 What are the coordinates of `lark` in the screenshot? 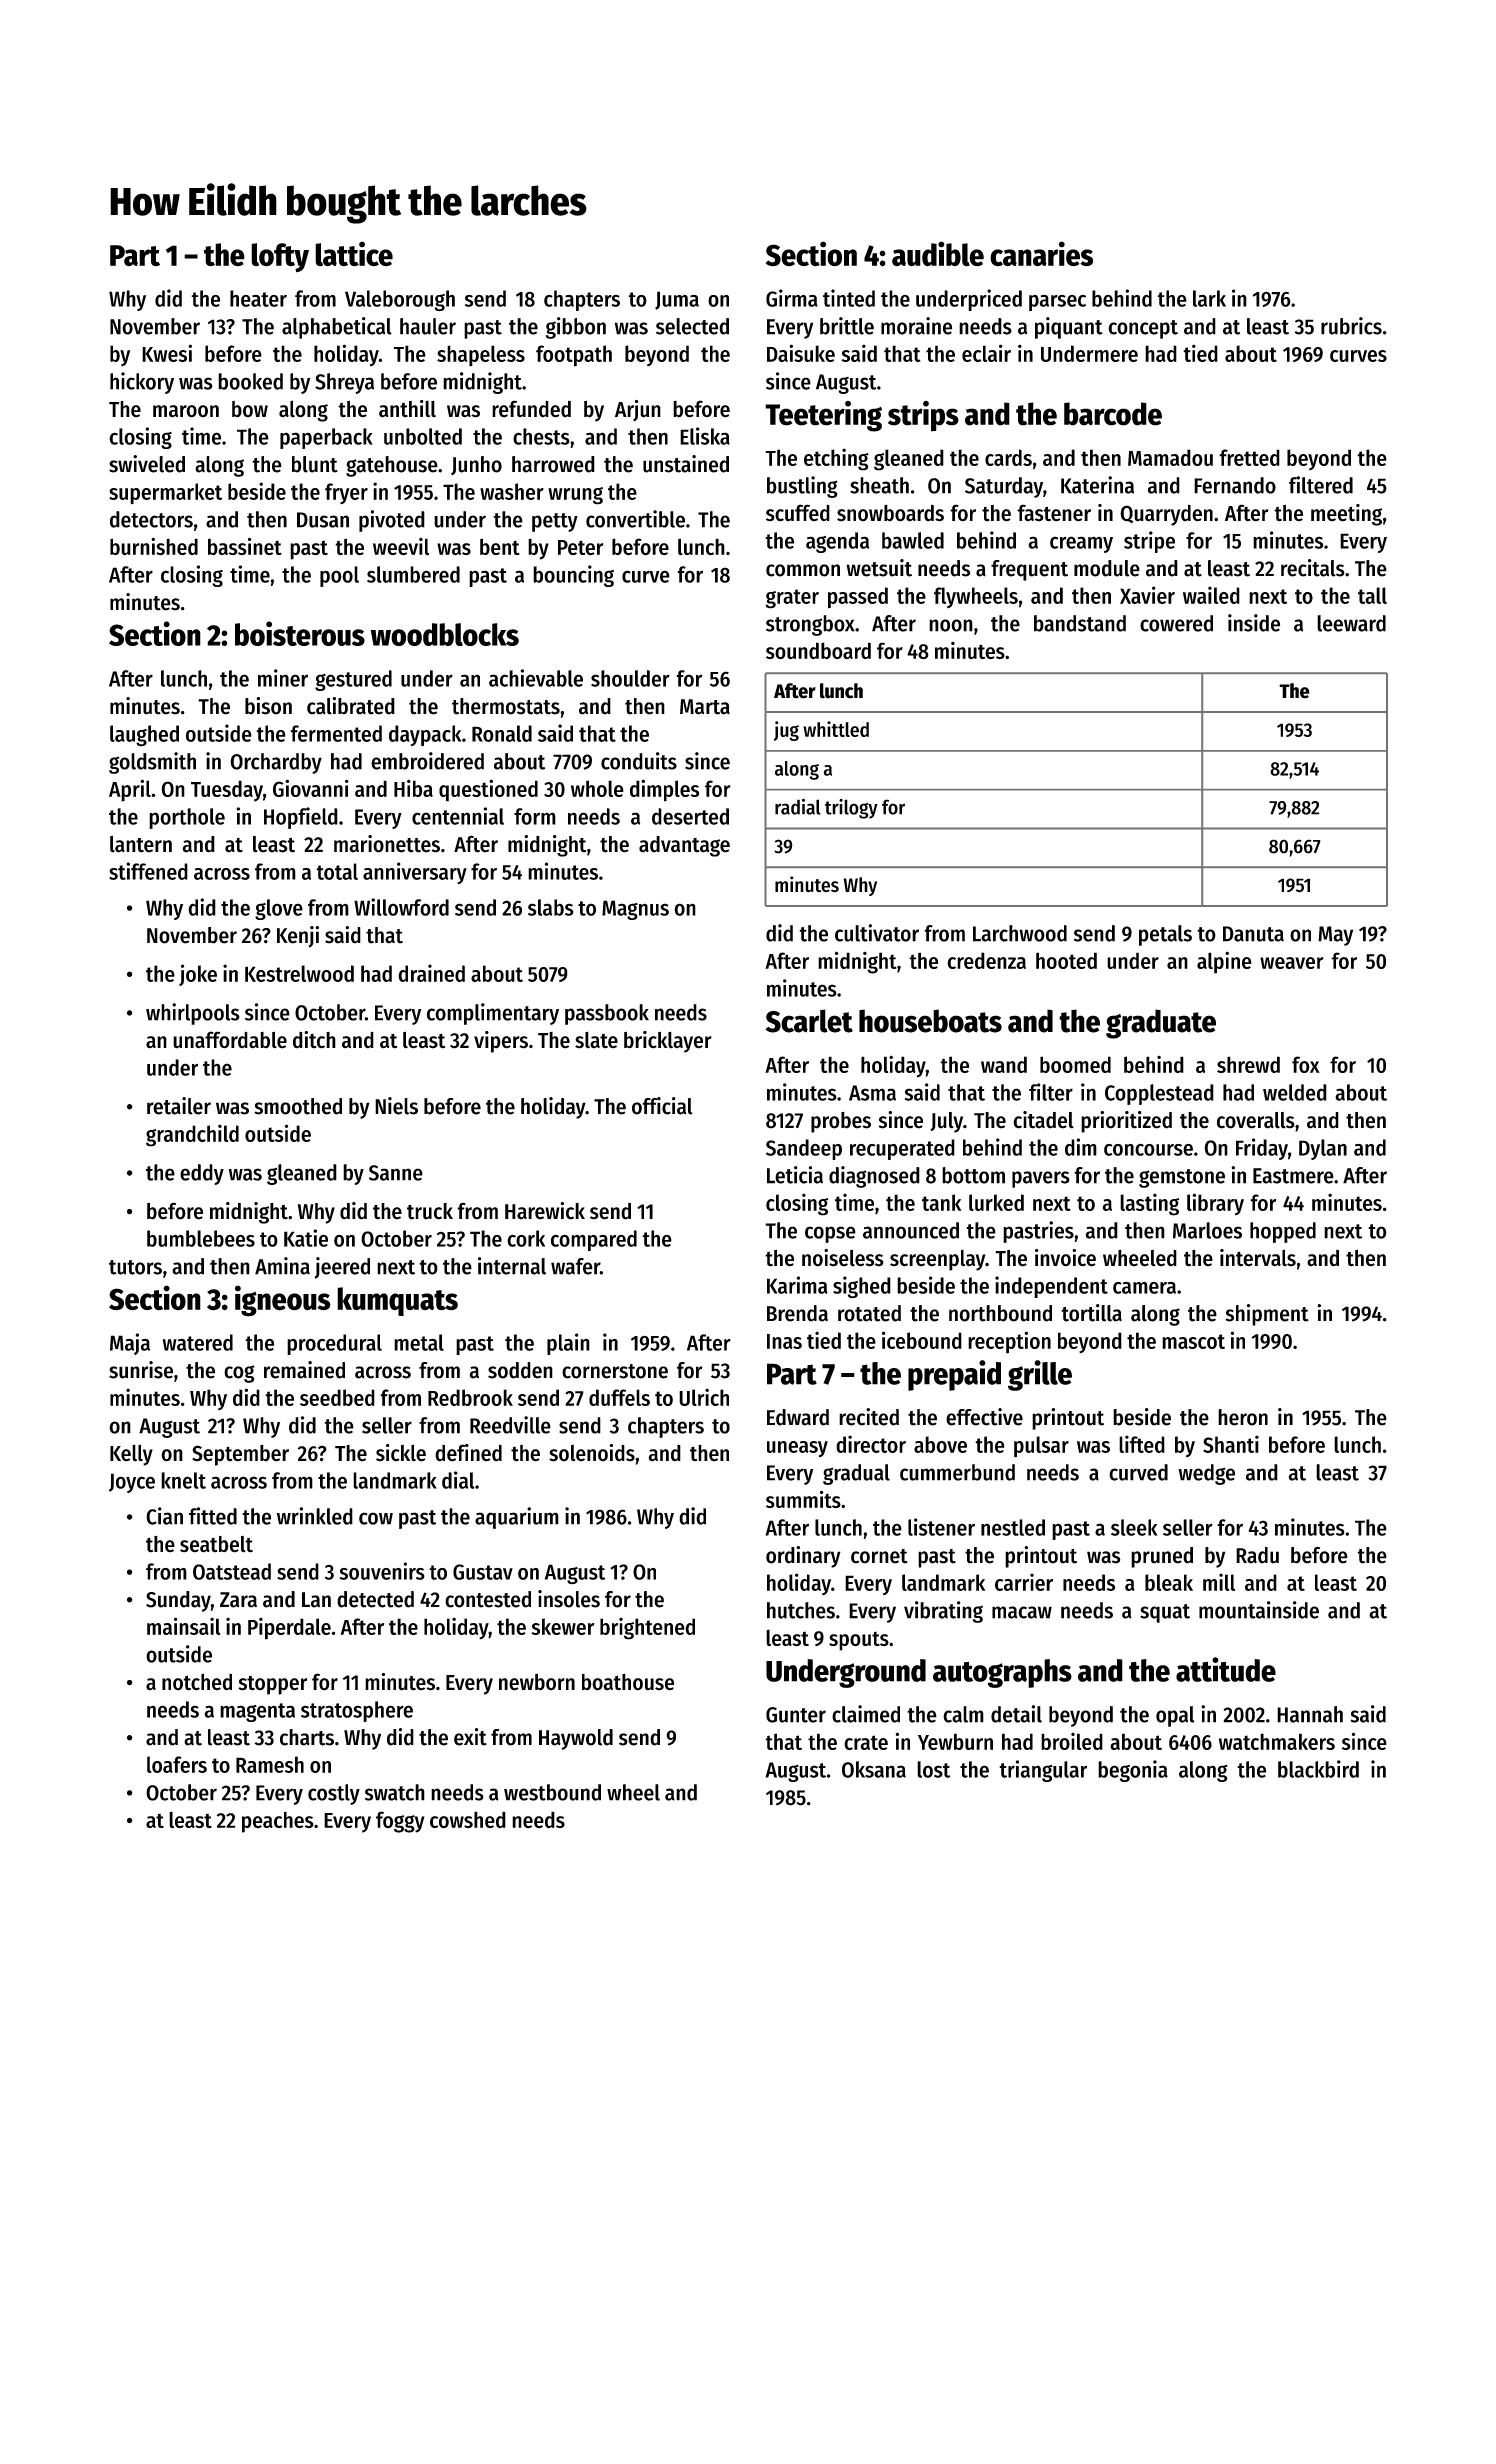 It's located at (1209, 298).
